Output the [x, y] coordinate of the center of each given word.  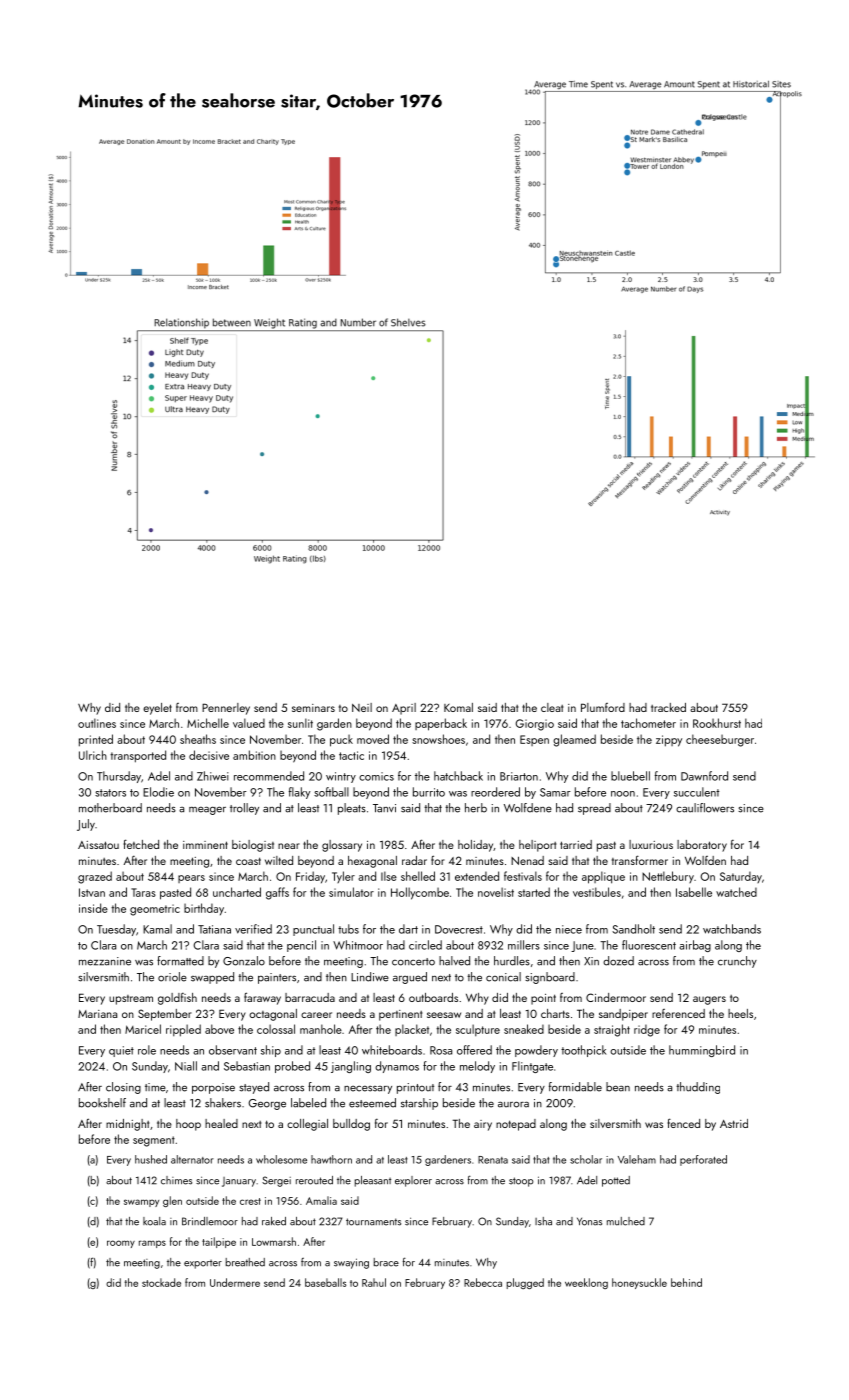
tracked [668, 707]
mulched [626, 1221]
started [534, 892]
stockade [161, 1282]
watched [736, 892]
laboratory [702, 846]
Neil [362, 707]
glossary [342, 846]
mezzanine [105, 961]
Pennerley [226, 709]
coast [248, 861]
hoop [188, 1125]
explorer [413, 1181]
